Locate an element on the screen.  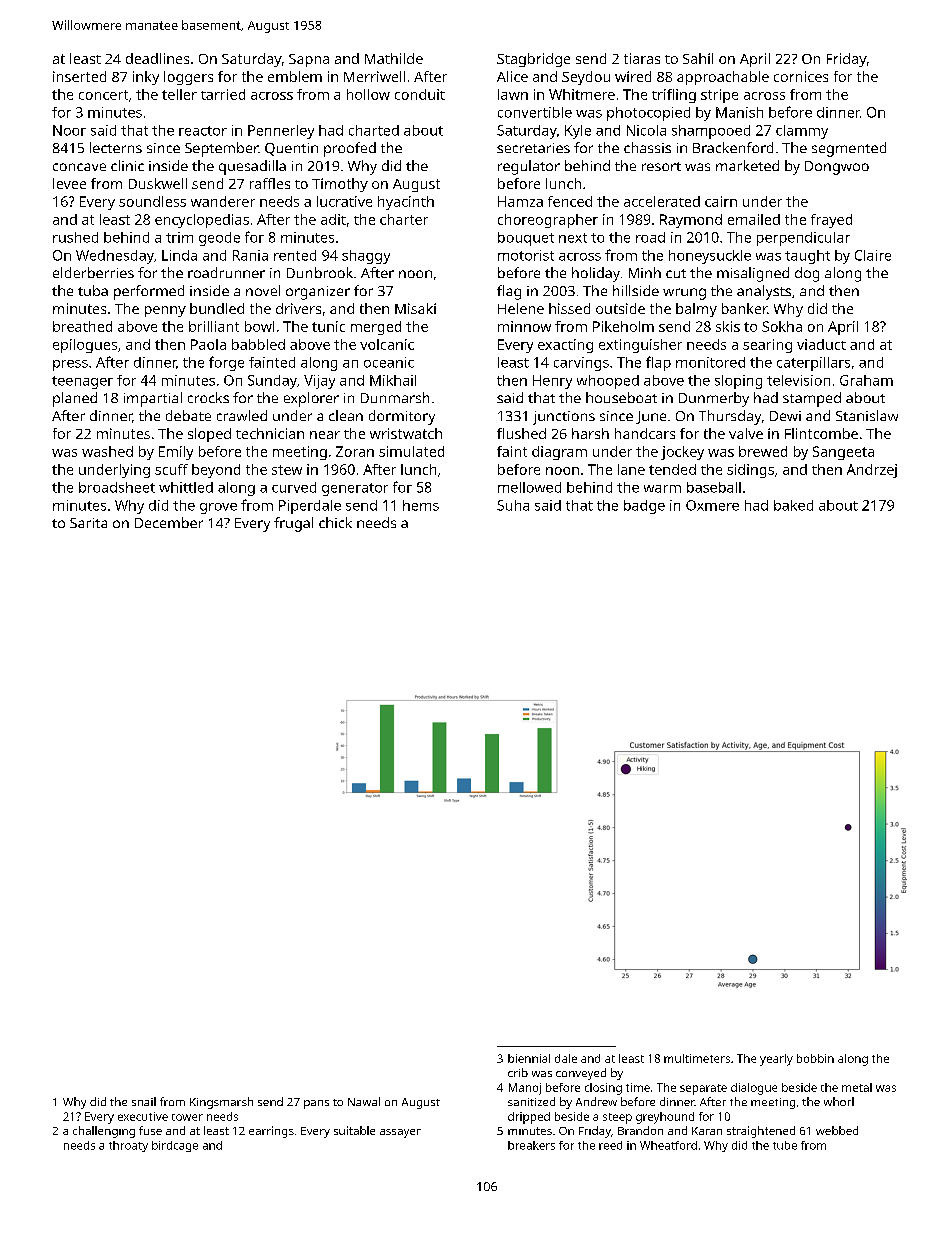
assayer is located at coordinates (400, 1133).
